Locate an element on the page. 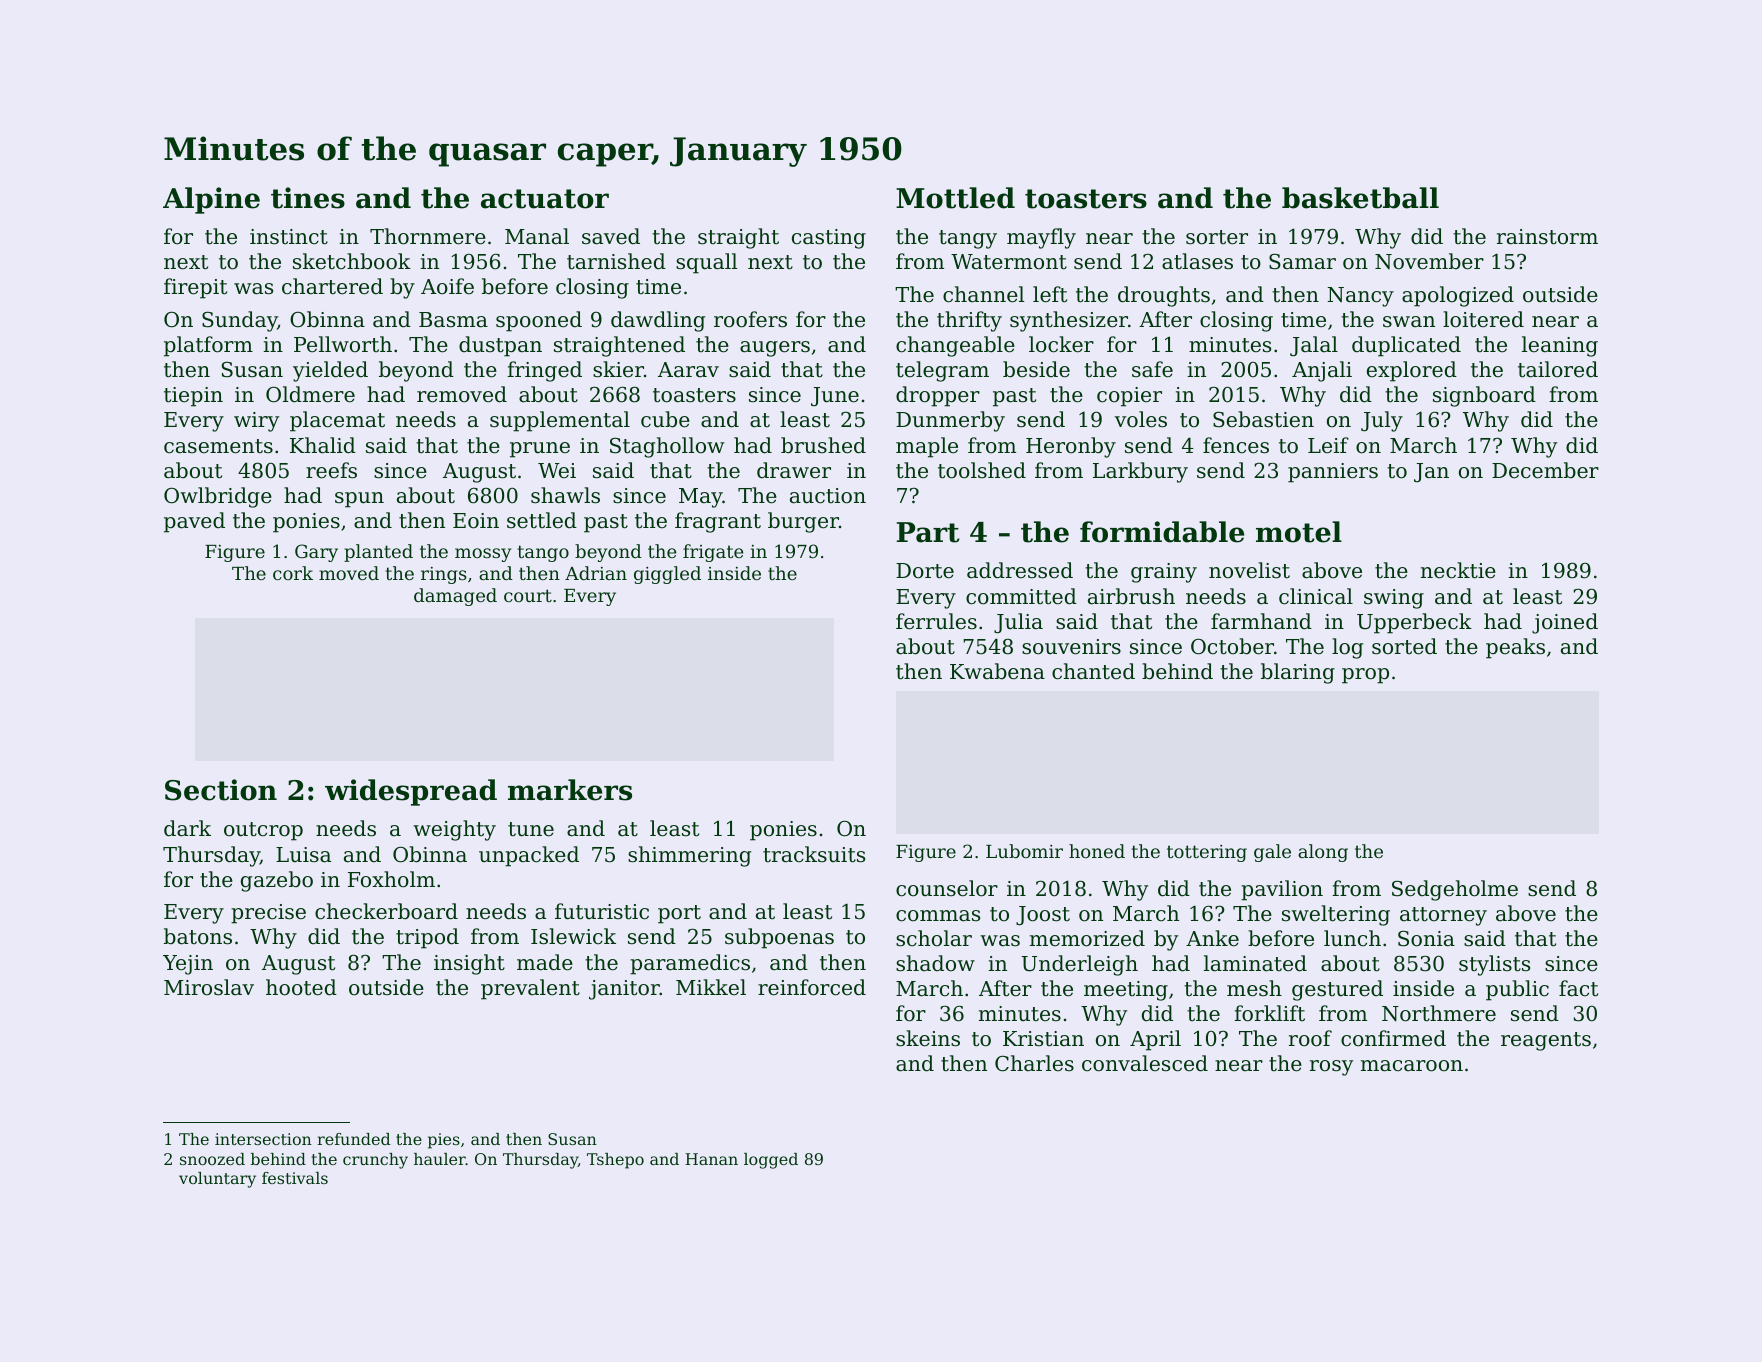 This image has width=1762, height=1362. skeins is located at coordinates (928, 1038).
